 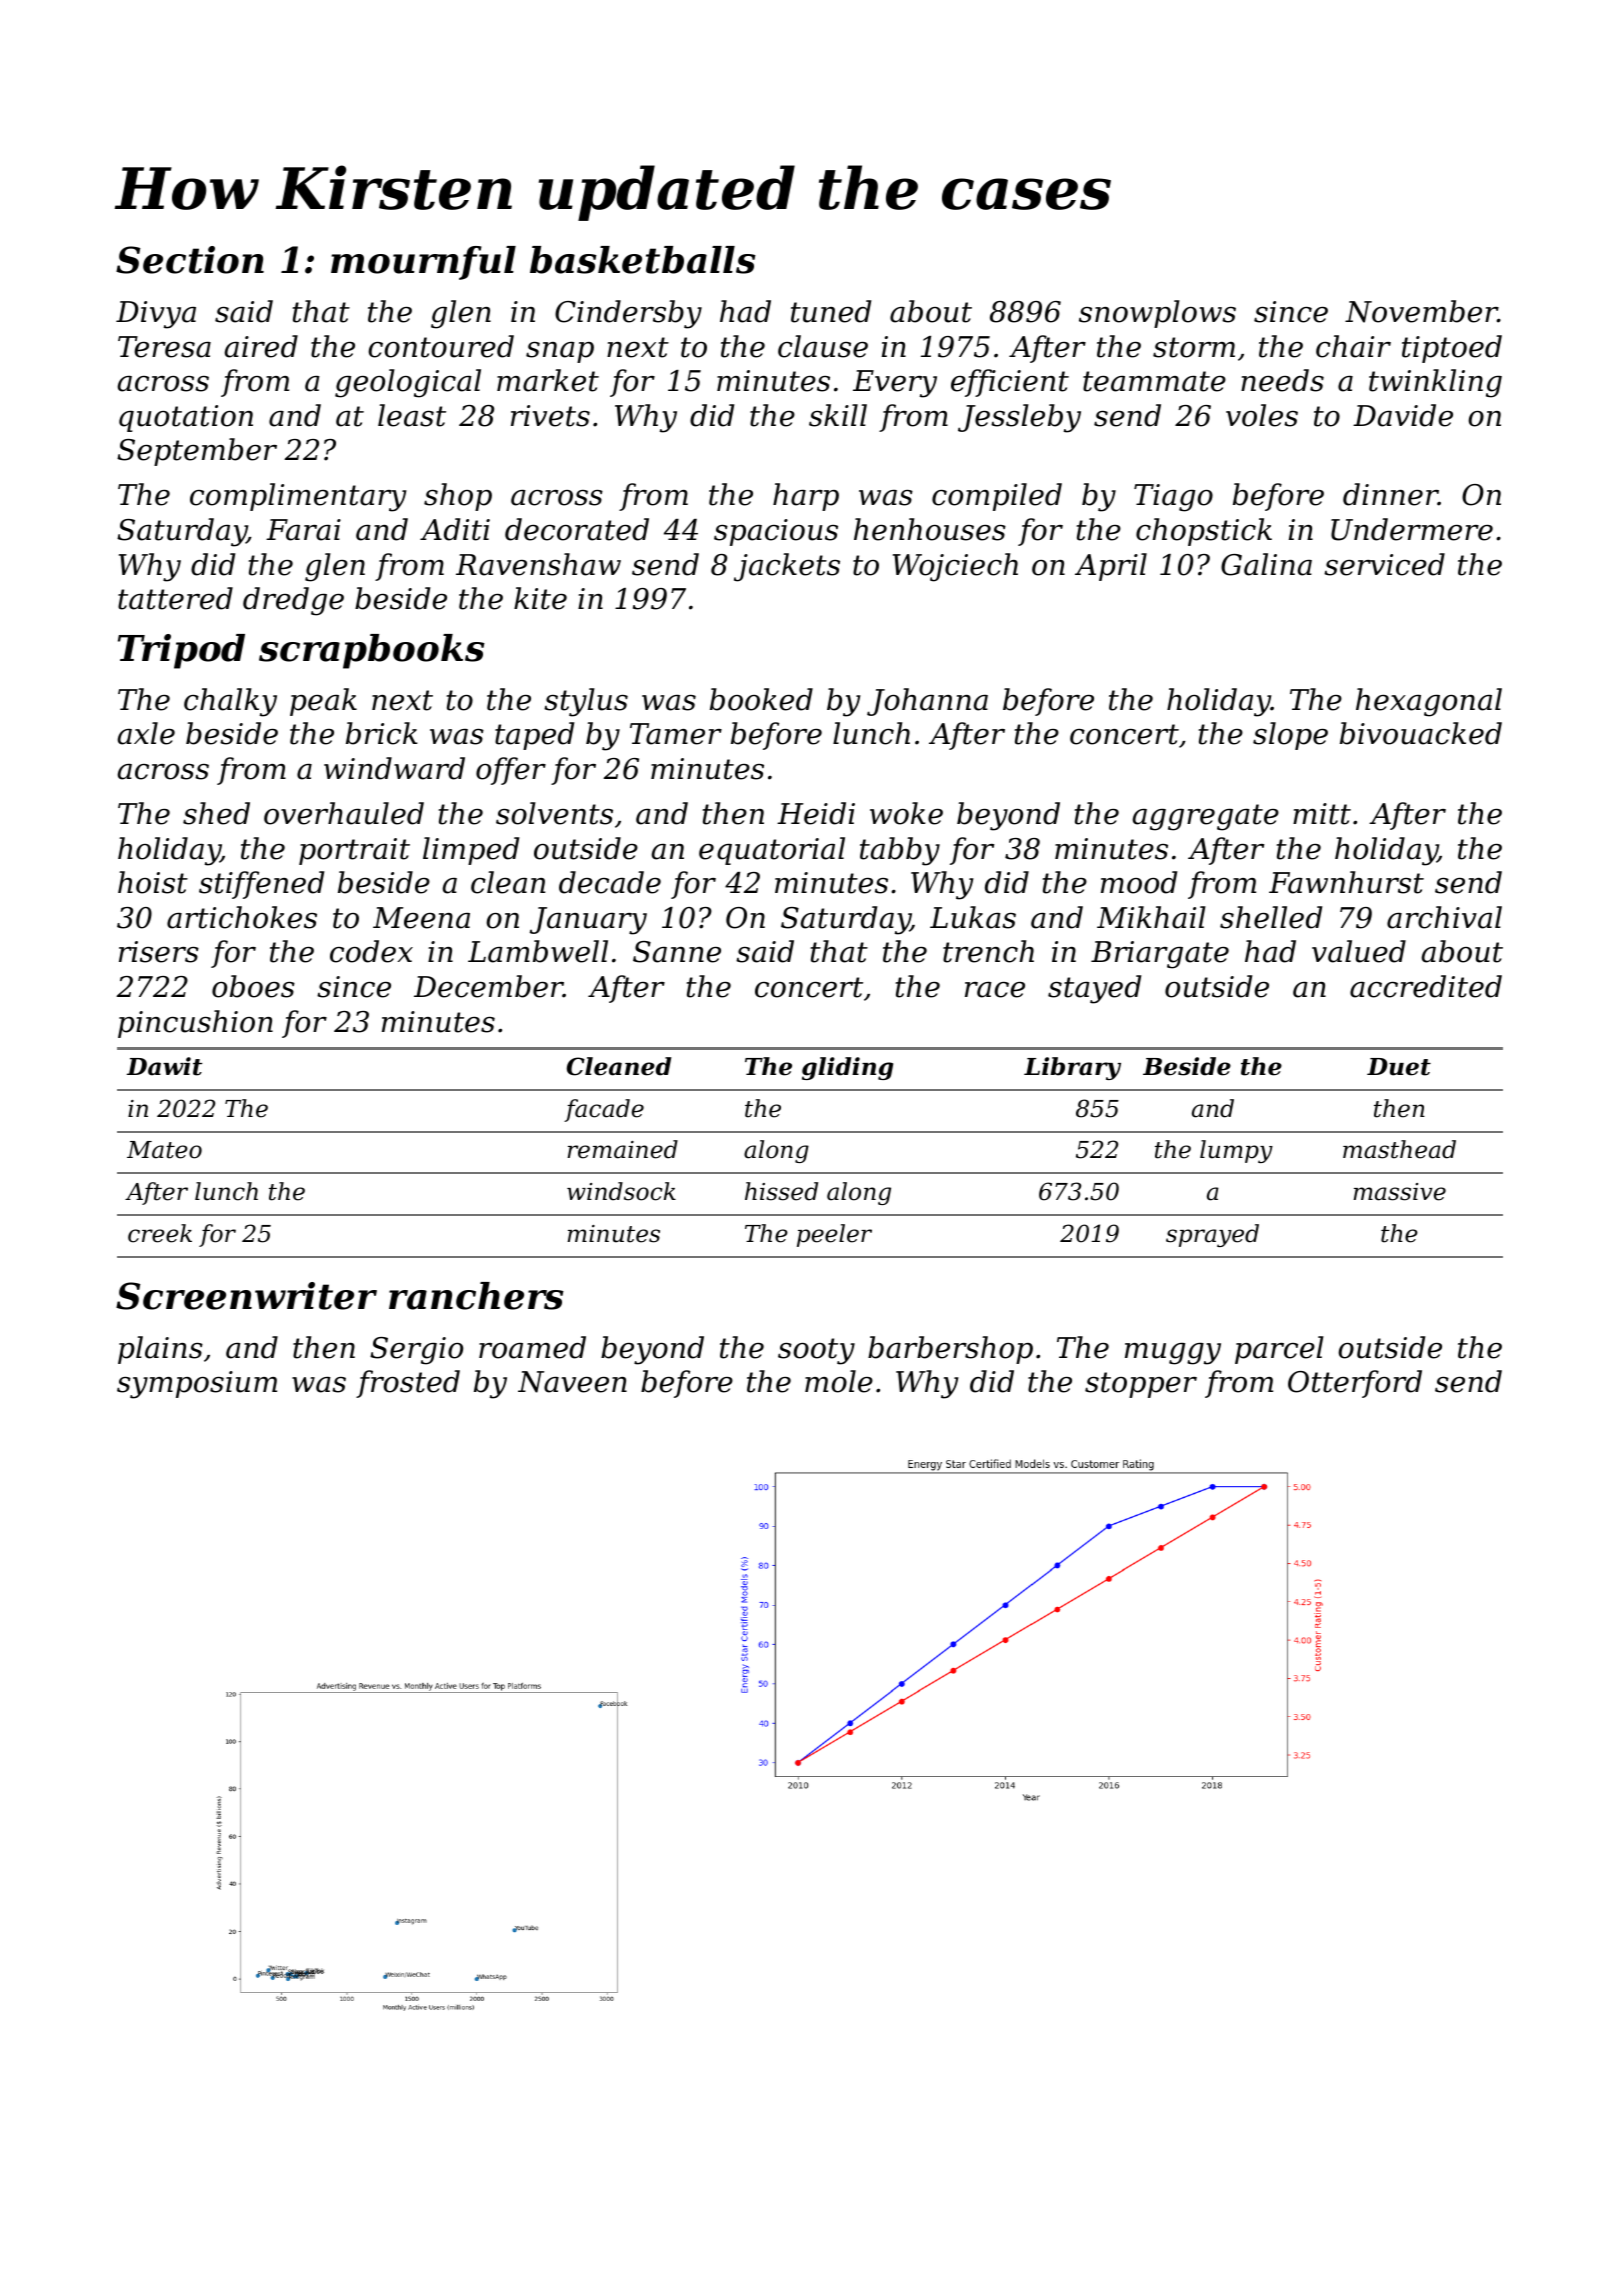 What do you see at coordinates (197, 1385) in the screenshot?
I see `symposium` at bounding box center [197, 1385].
